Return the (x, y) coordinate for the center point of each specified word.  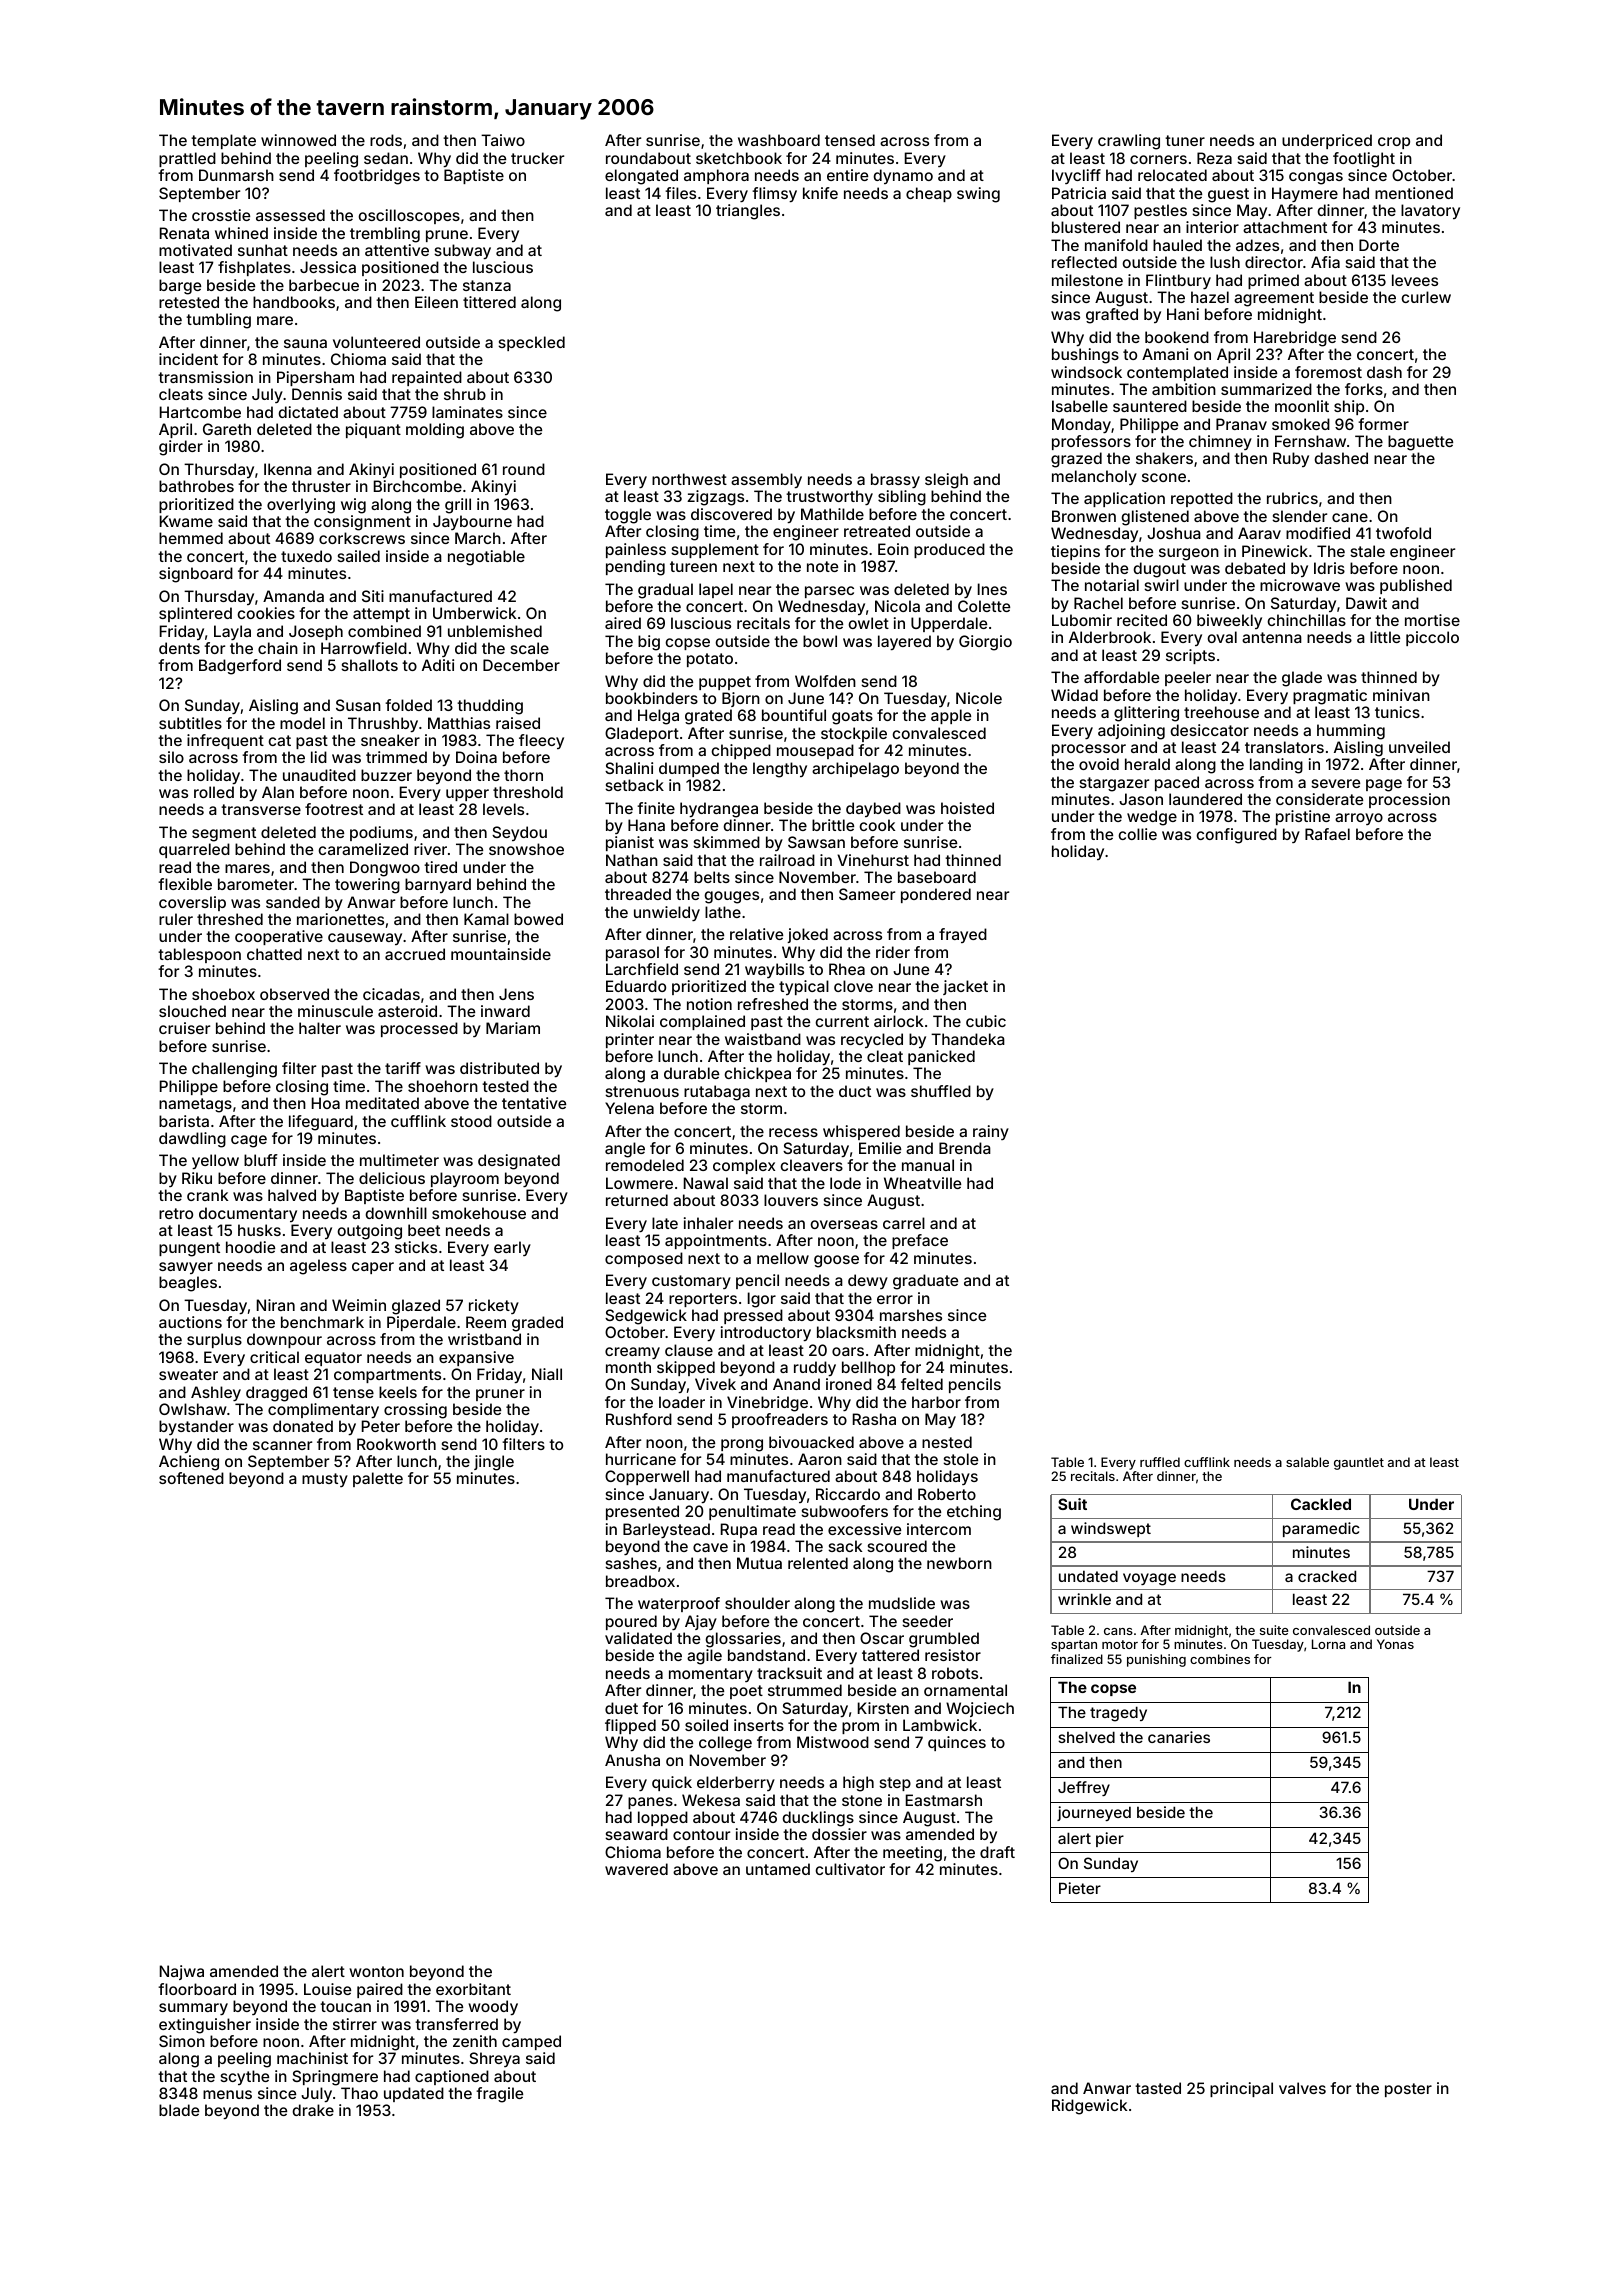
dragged (276, 1394)
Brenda (965, 1148)
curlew (1426, 297)
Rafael (1327, 834)
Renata (184, 233)
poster (1408, 2090)
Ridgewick (1089, 2107)
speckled (531, 343)
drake (313, 2110)
